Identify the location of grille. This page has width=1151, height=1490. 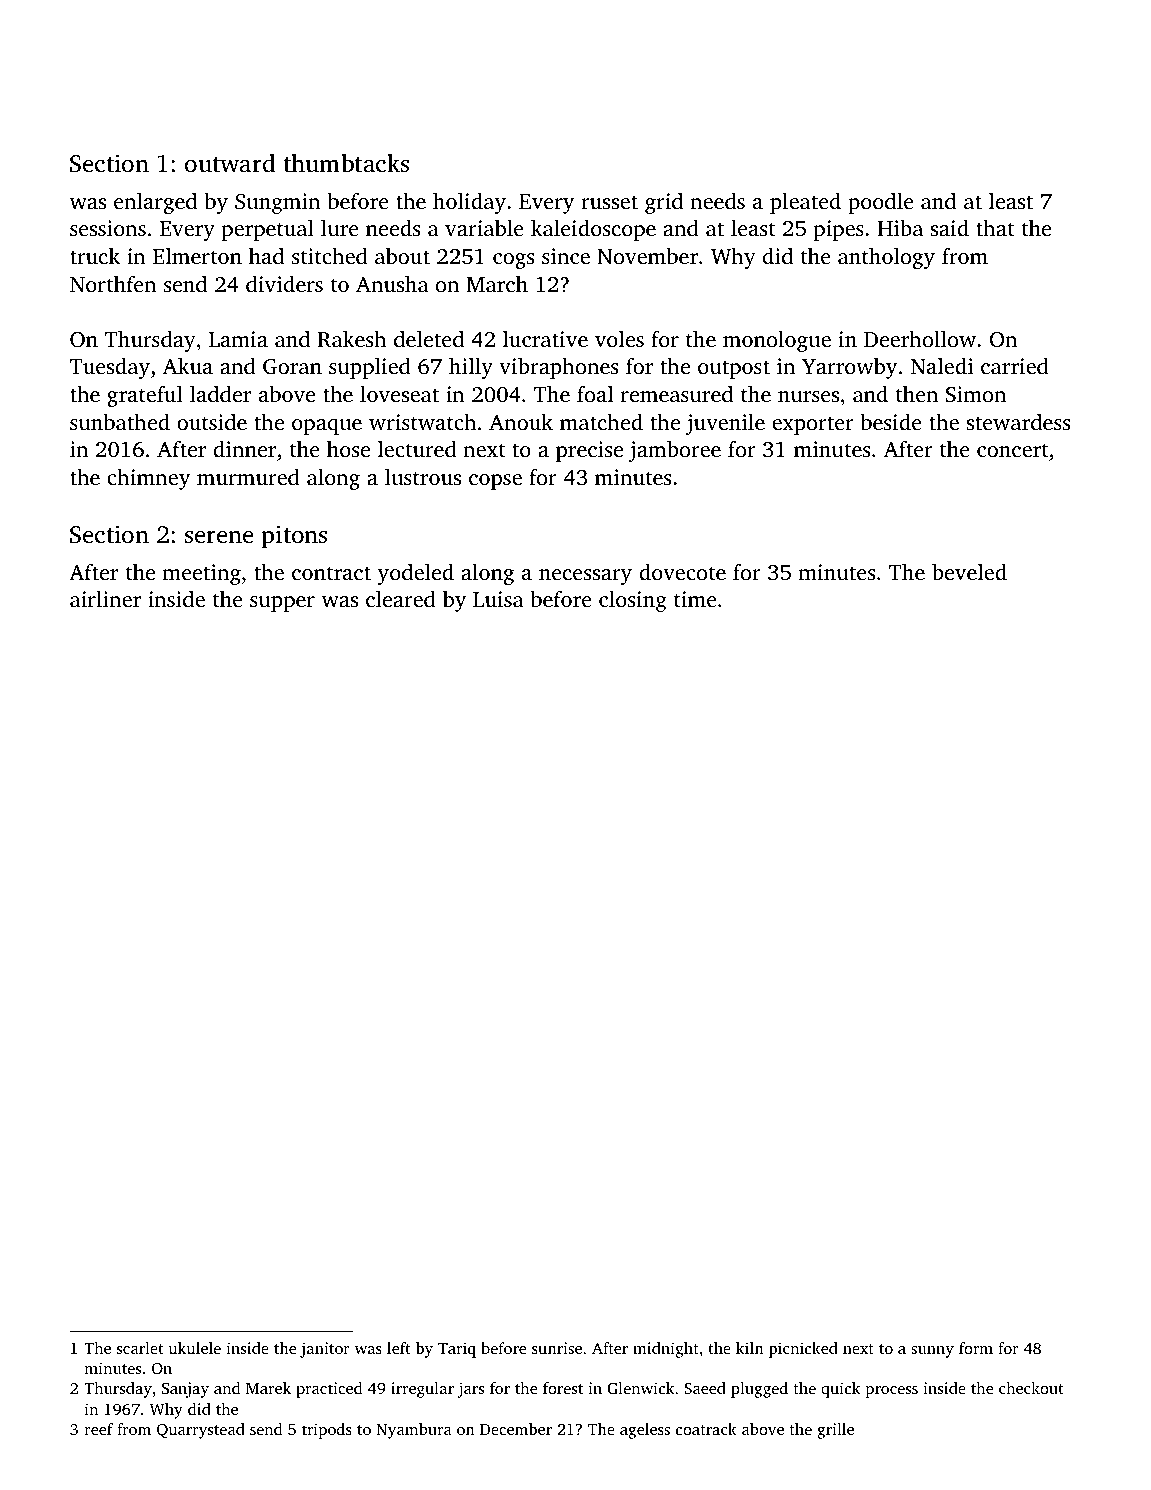
(835, 1431).
